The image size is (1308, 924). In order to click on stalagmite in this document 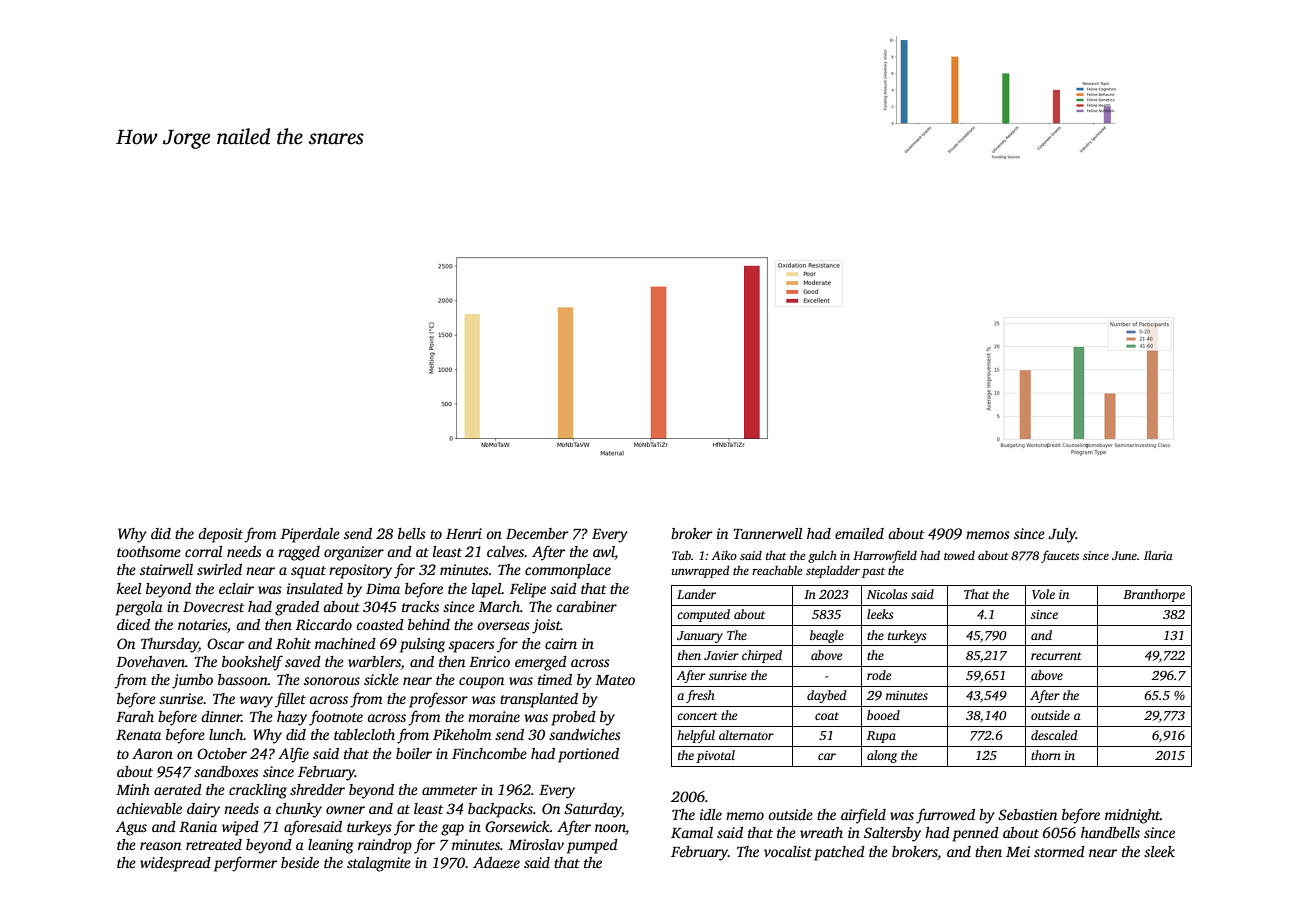, I will do `click(379, 864)`.
